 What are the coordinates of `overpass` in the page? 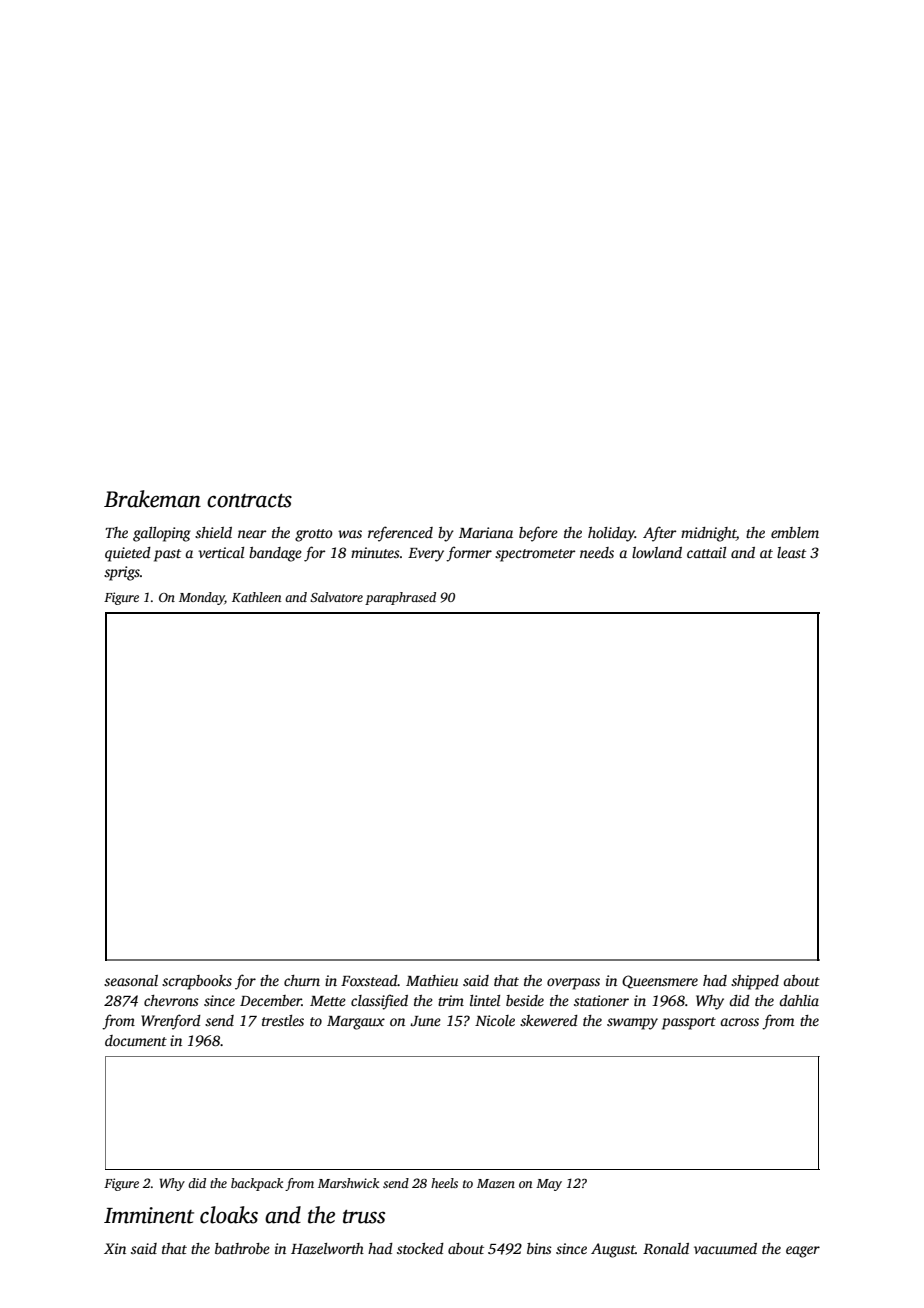 It's located at (573, 984).
